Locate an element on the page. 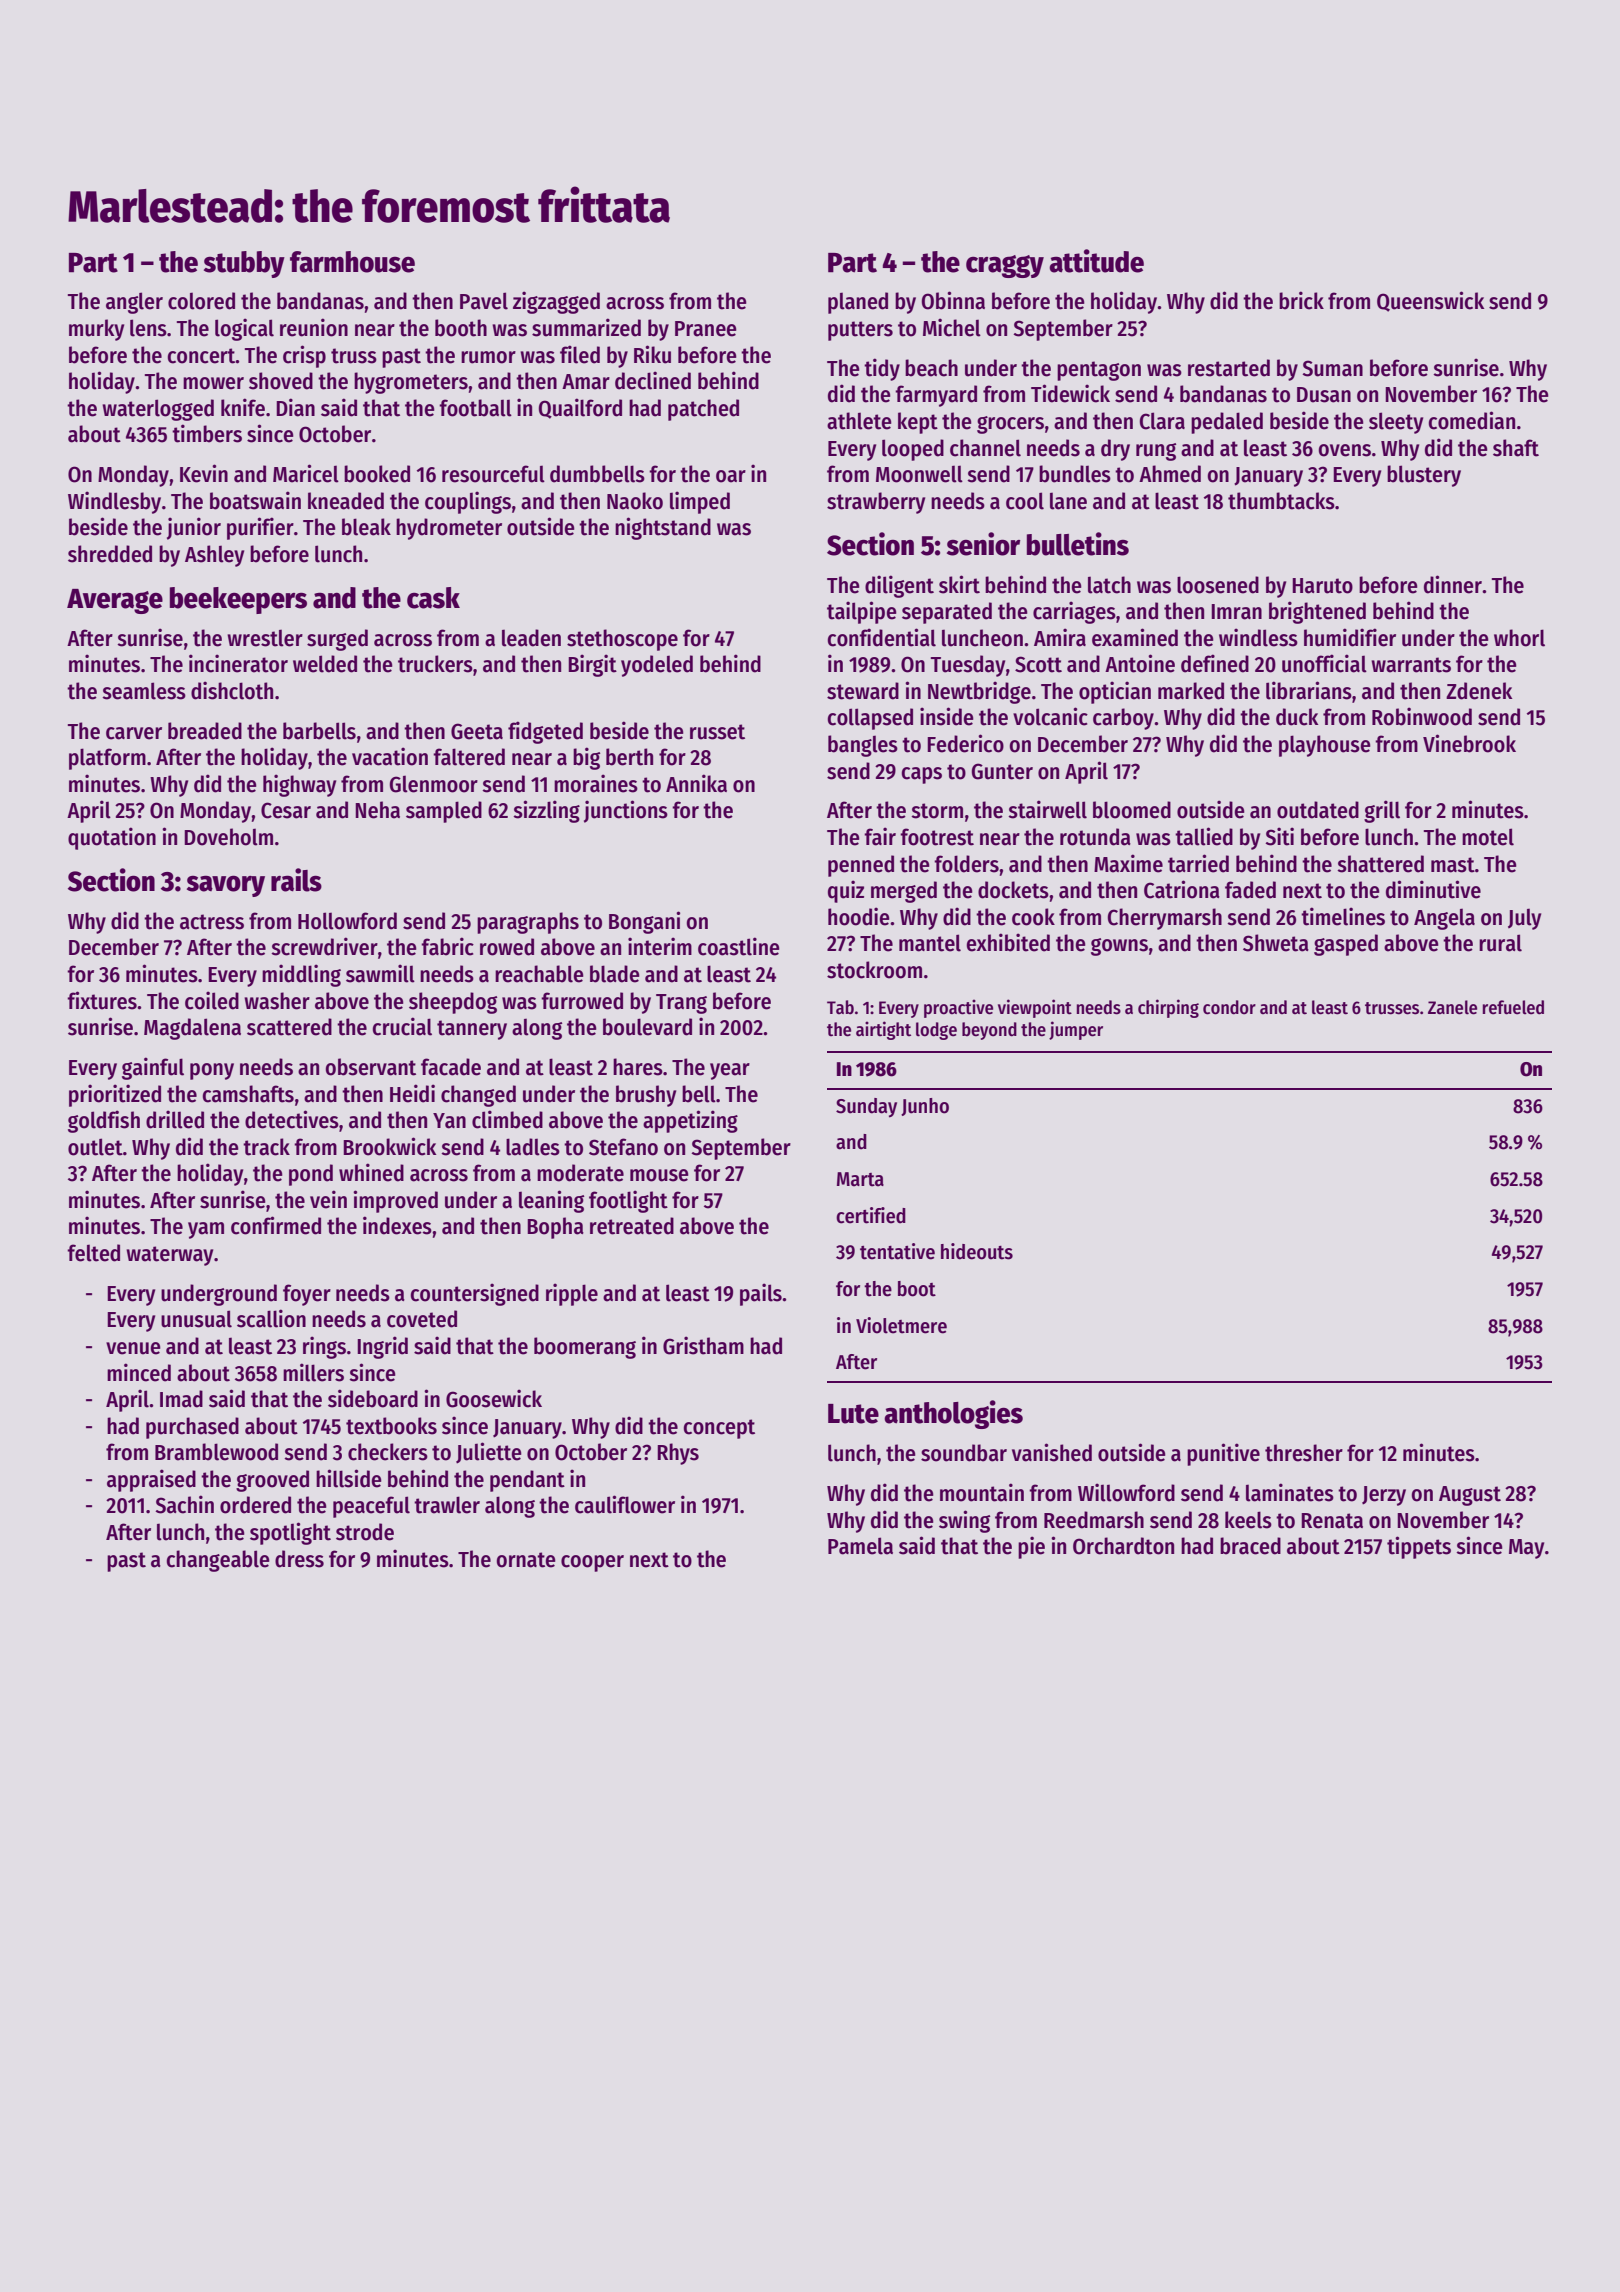 This document has height=2292, width=1620. outlet is located at coordinates (95, 1147).
